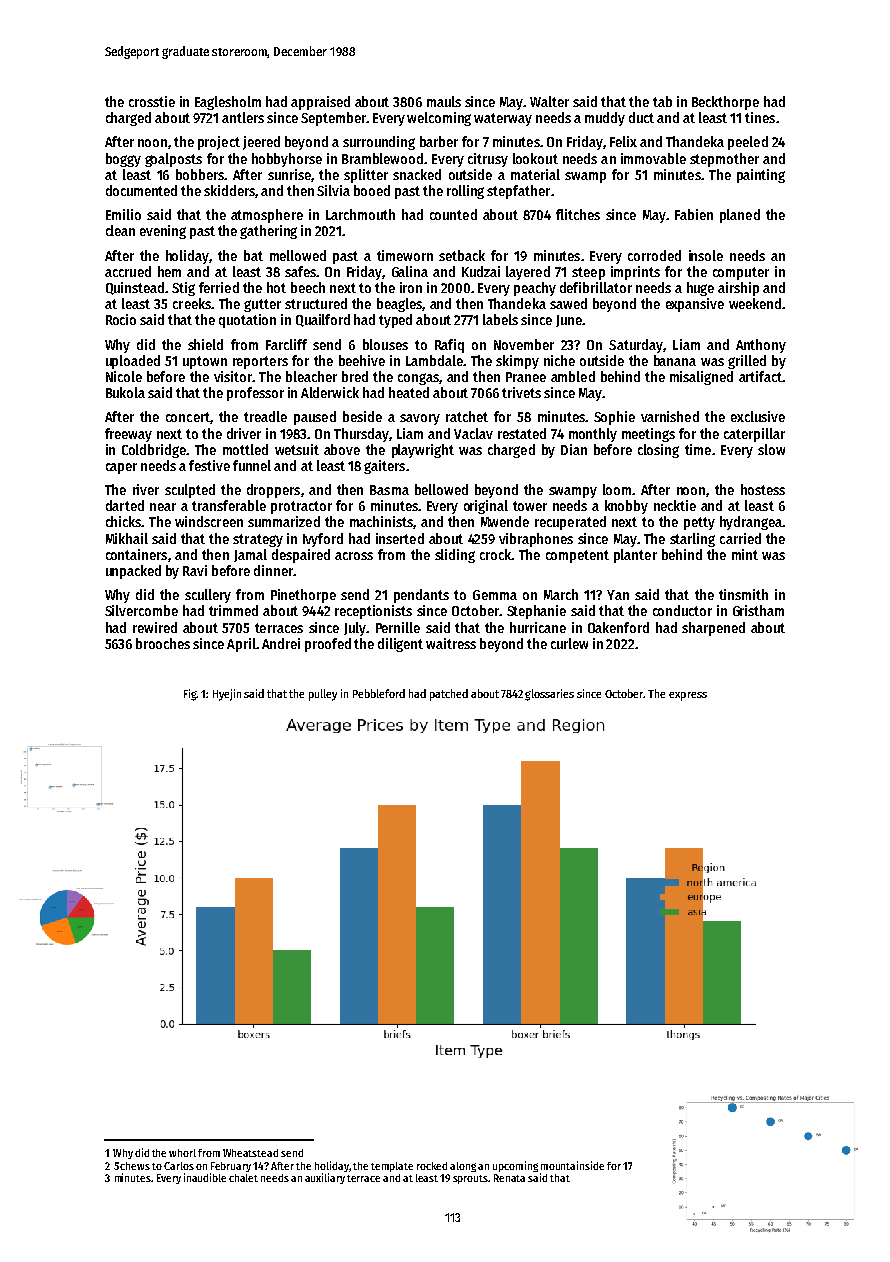  Describe the element at coordinates (423, 451) in the page. I see `playwright` at that location.
